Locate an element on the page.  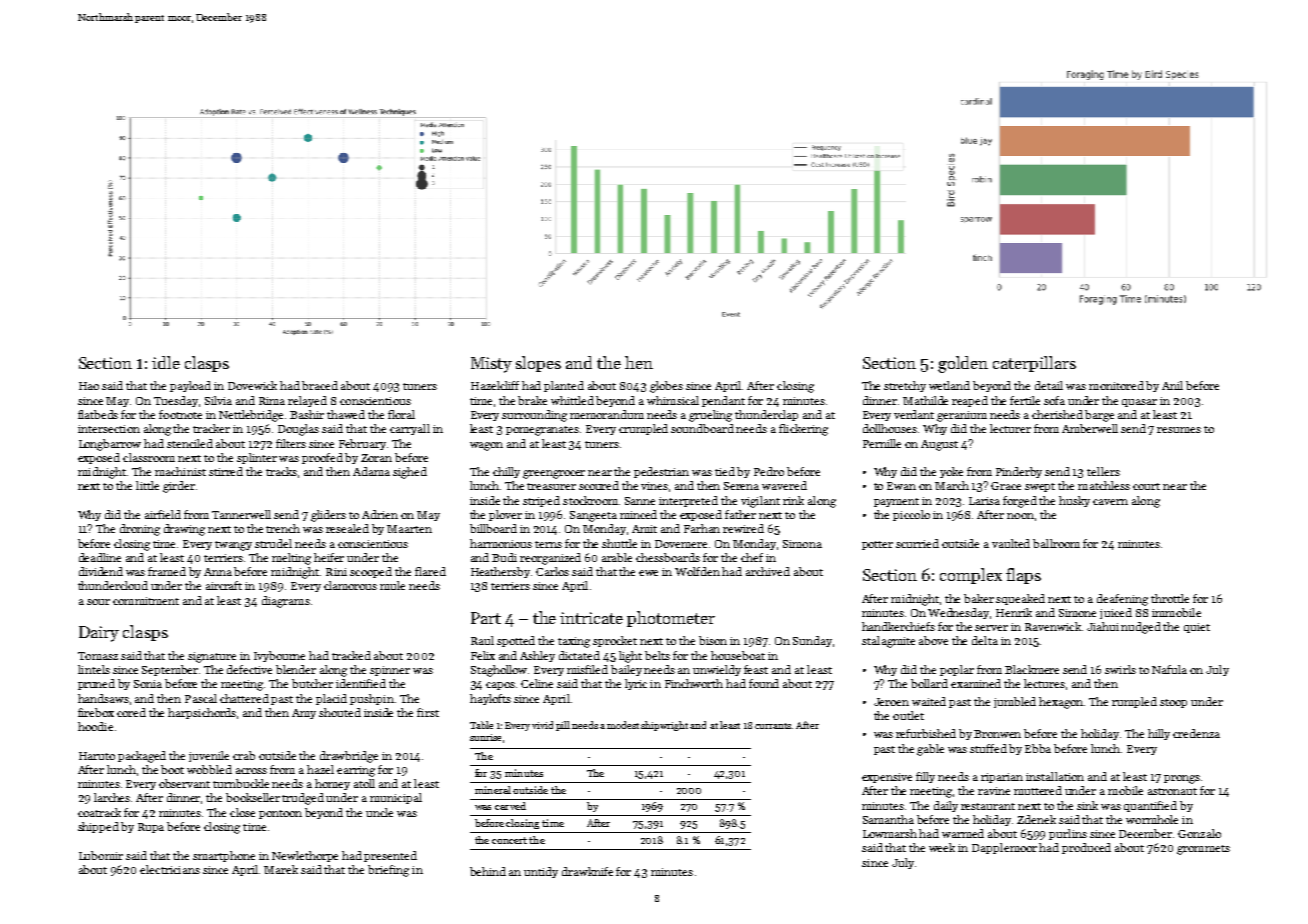
Ashley is located at coordinates (537, 656).
